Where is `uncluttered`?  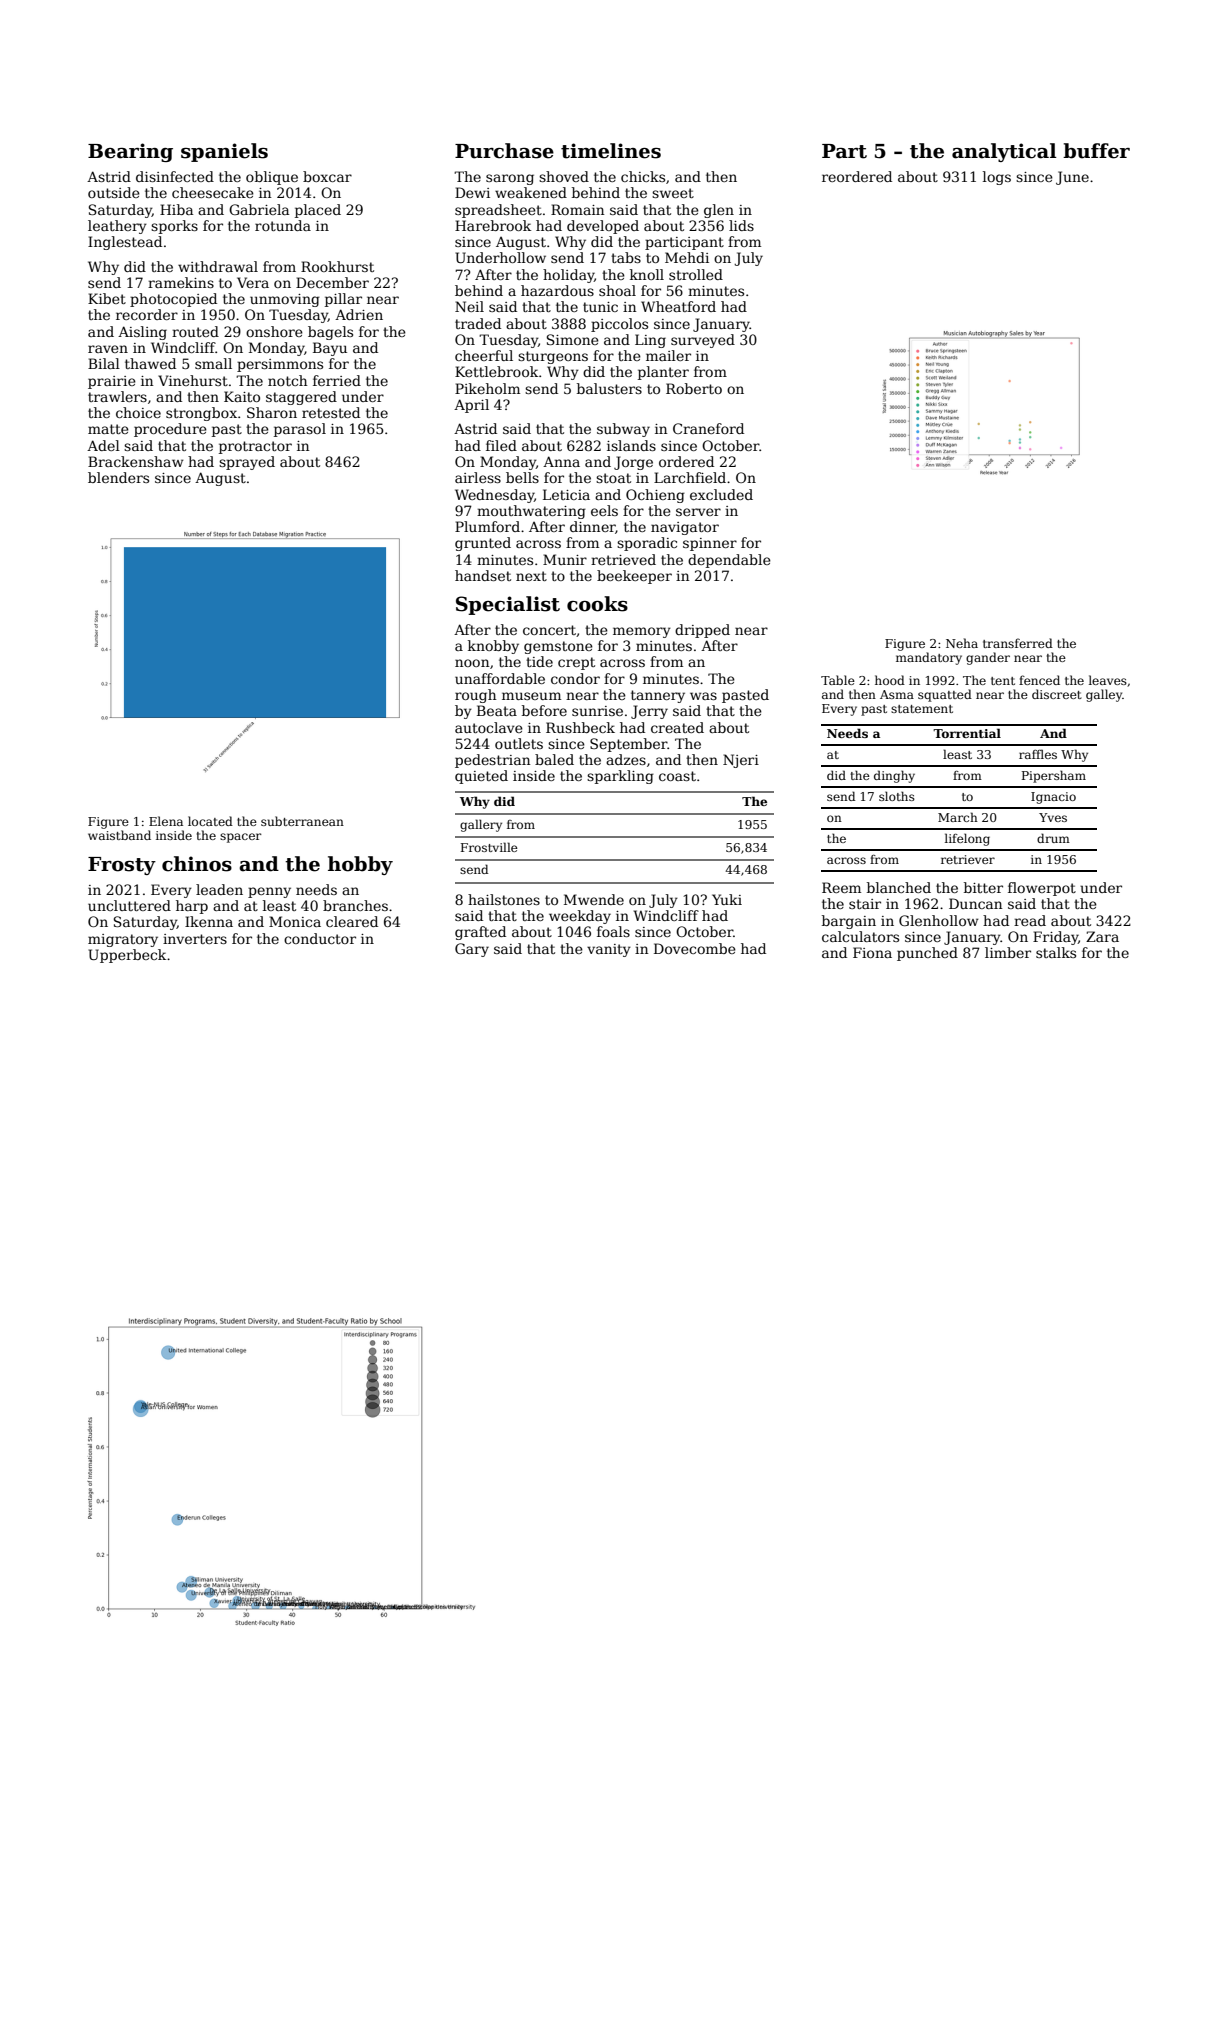
uncluttered is located at coordinates (129, 905).
